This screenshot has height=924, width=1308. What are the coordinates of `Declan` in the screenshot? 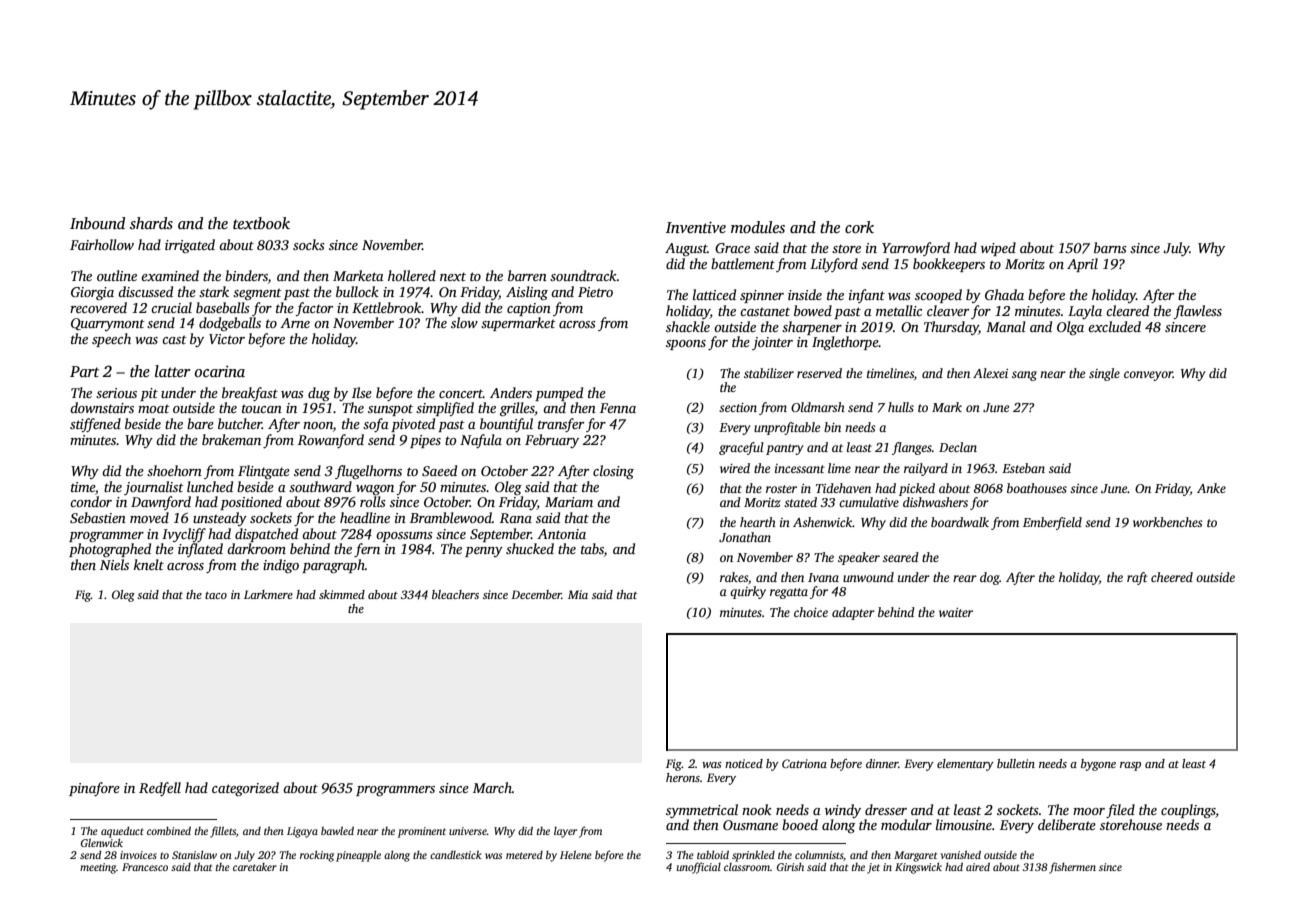 It's located at (958, 447).
